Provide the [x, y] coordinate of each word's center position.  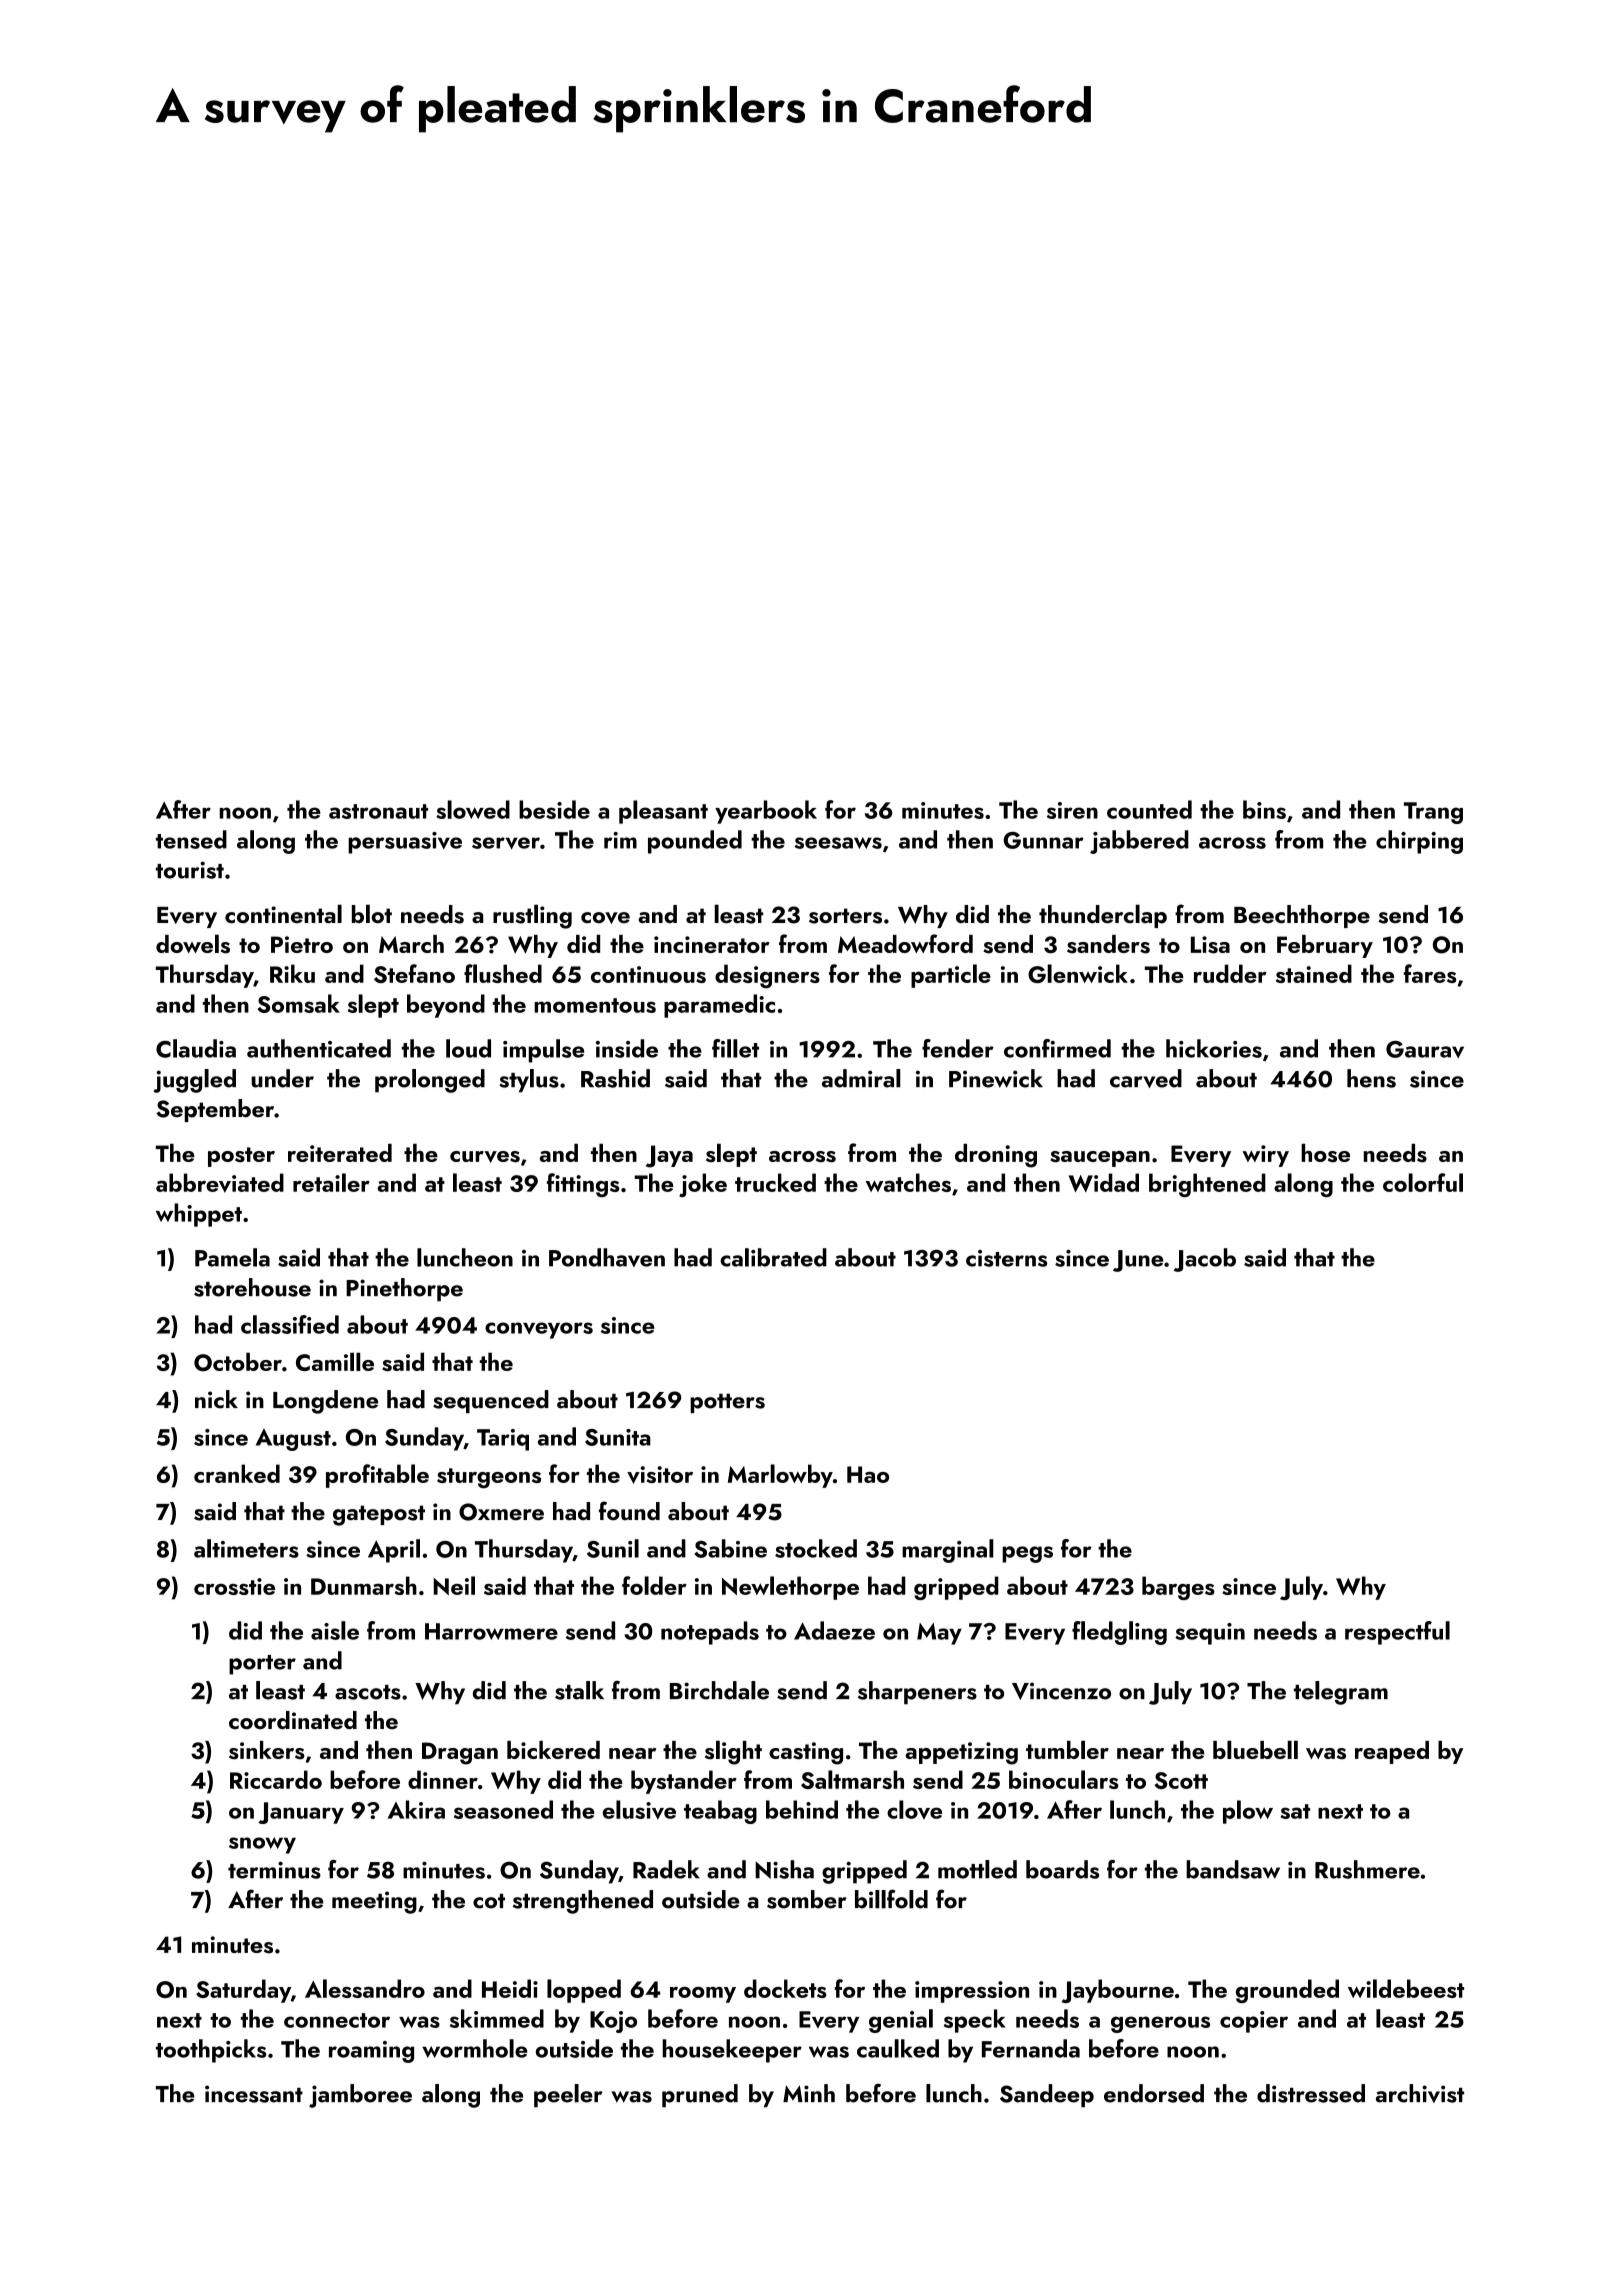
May [939, 1634]
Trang [1433, 813]
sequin [1210, 1634]
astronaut [378, 811]
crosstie [234, 1586]
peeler [568, 2095]
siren [1072, 810]
